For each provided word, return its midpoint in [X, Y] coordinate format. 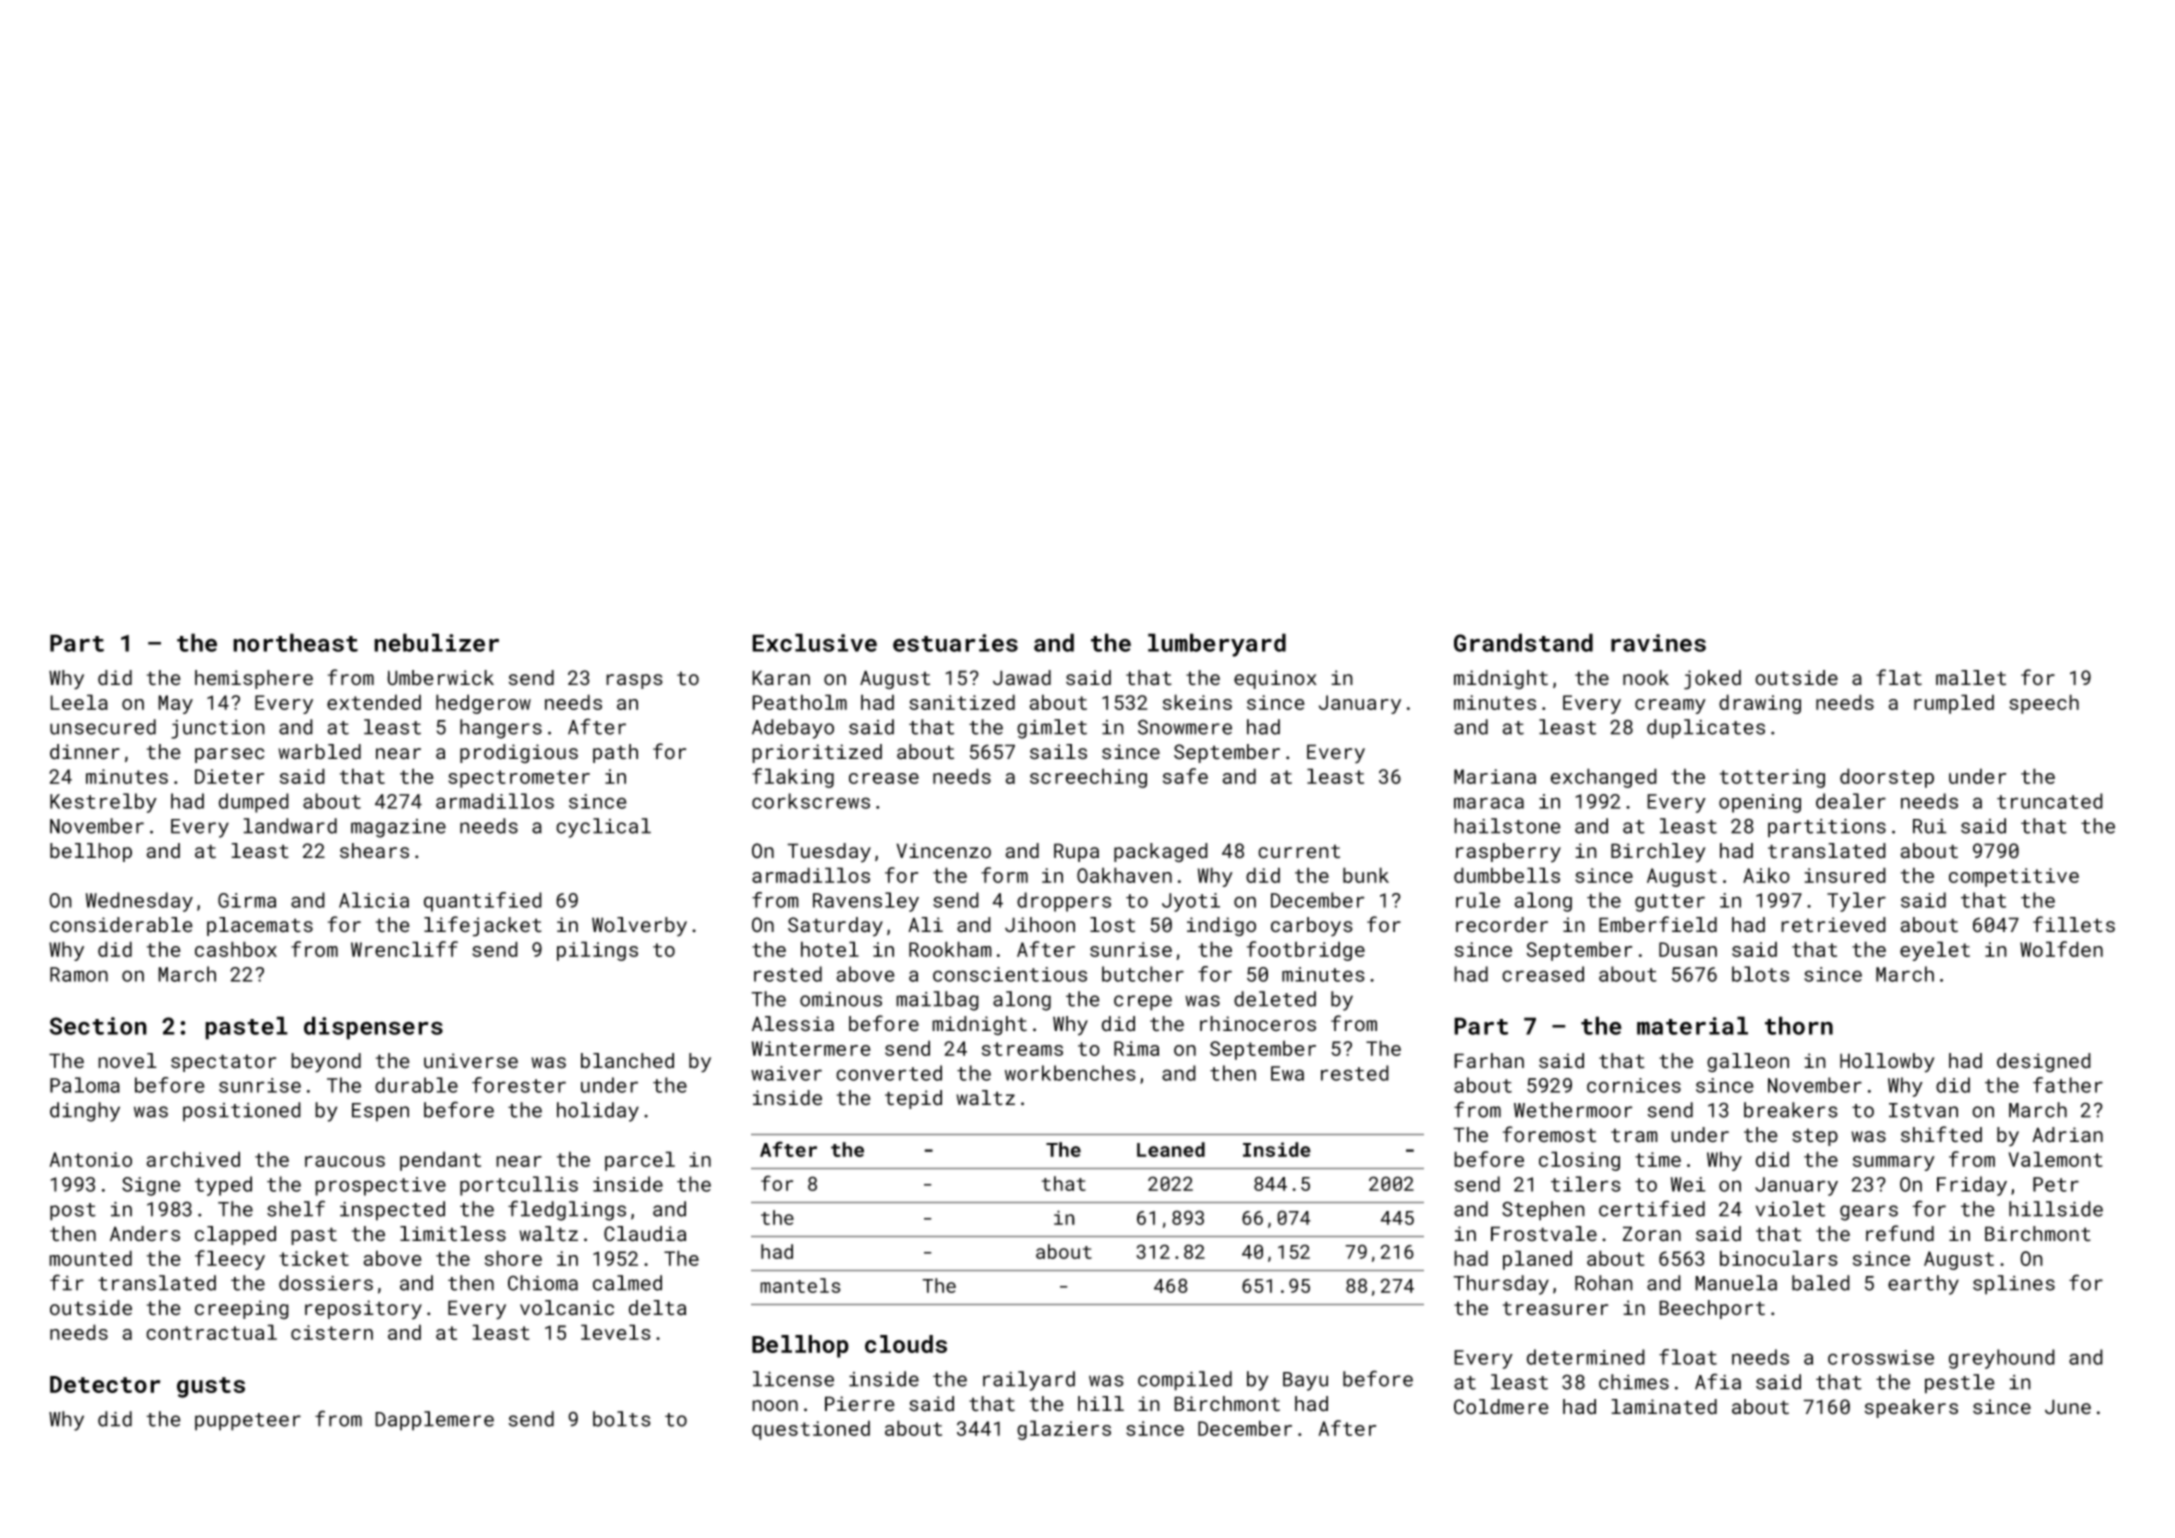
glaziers [1064, 1430]
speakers [1911, 1408]
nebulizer [436, 642]
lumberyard [1217, 645]
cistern [332, 1332]
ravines [1658, 643]
